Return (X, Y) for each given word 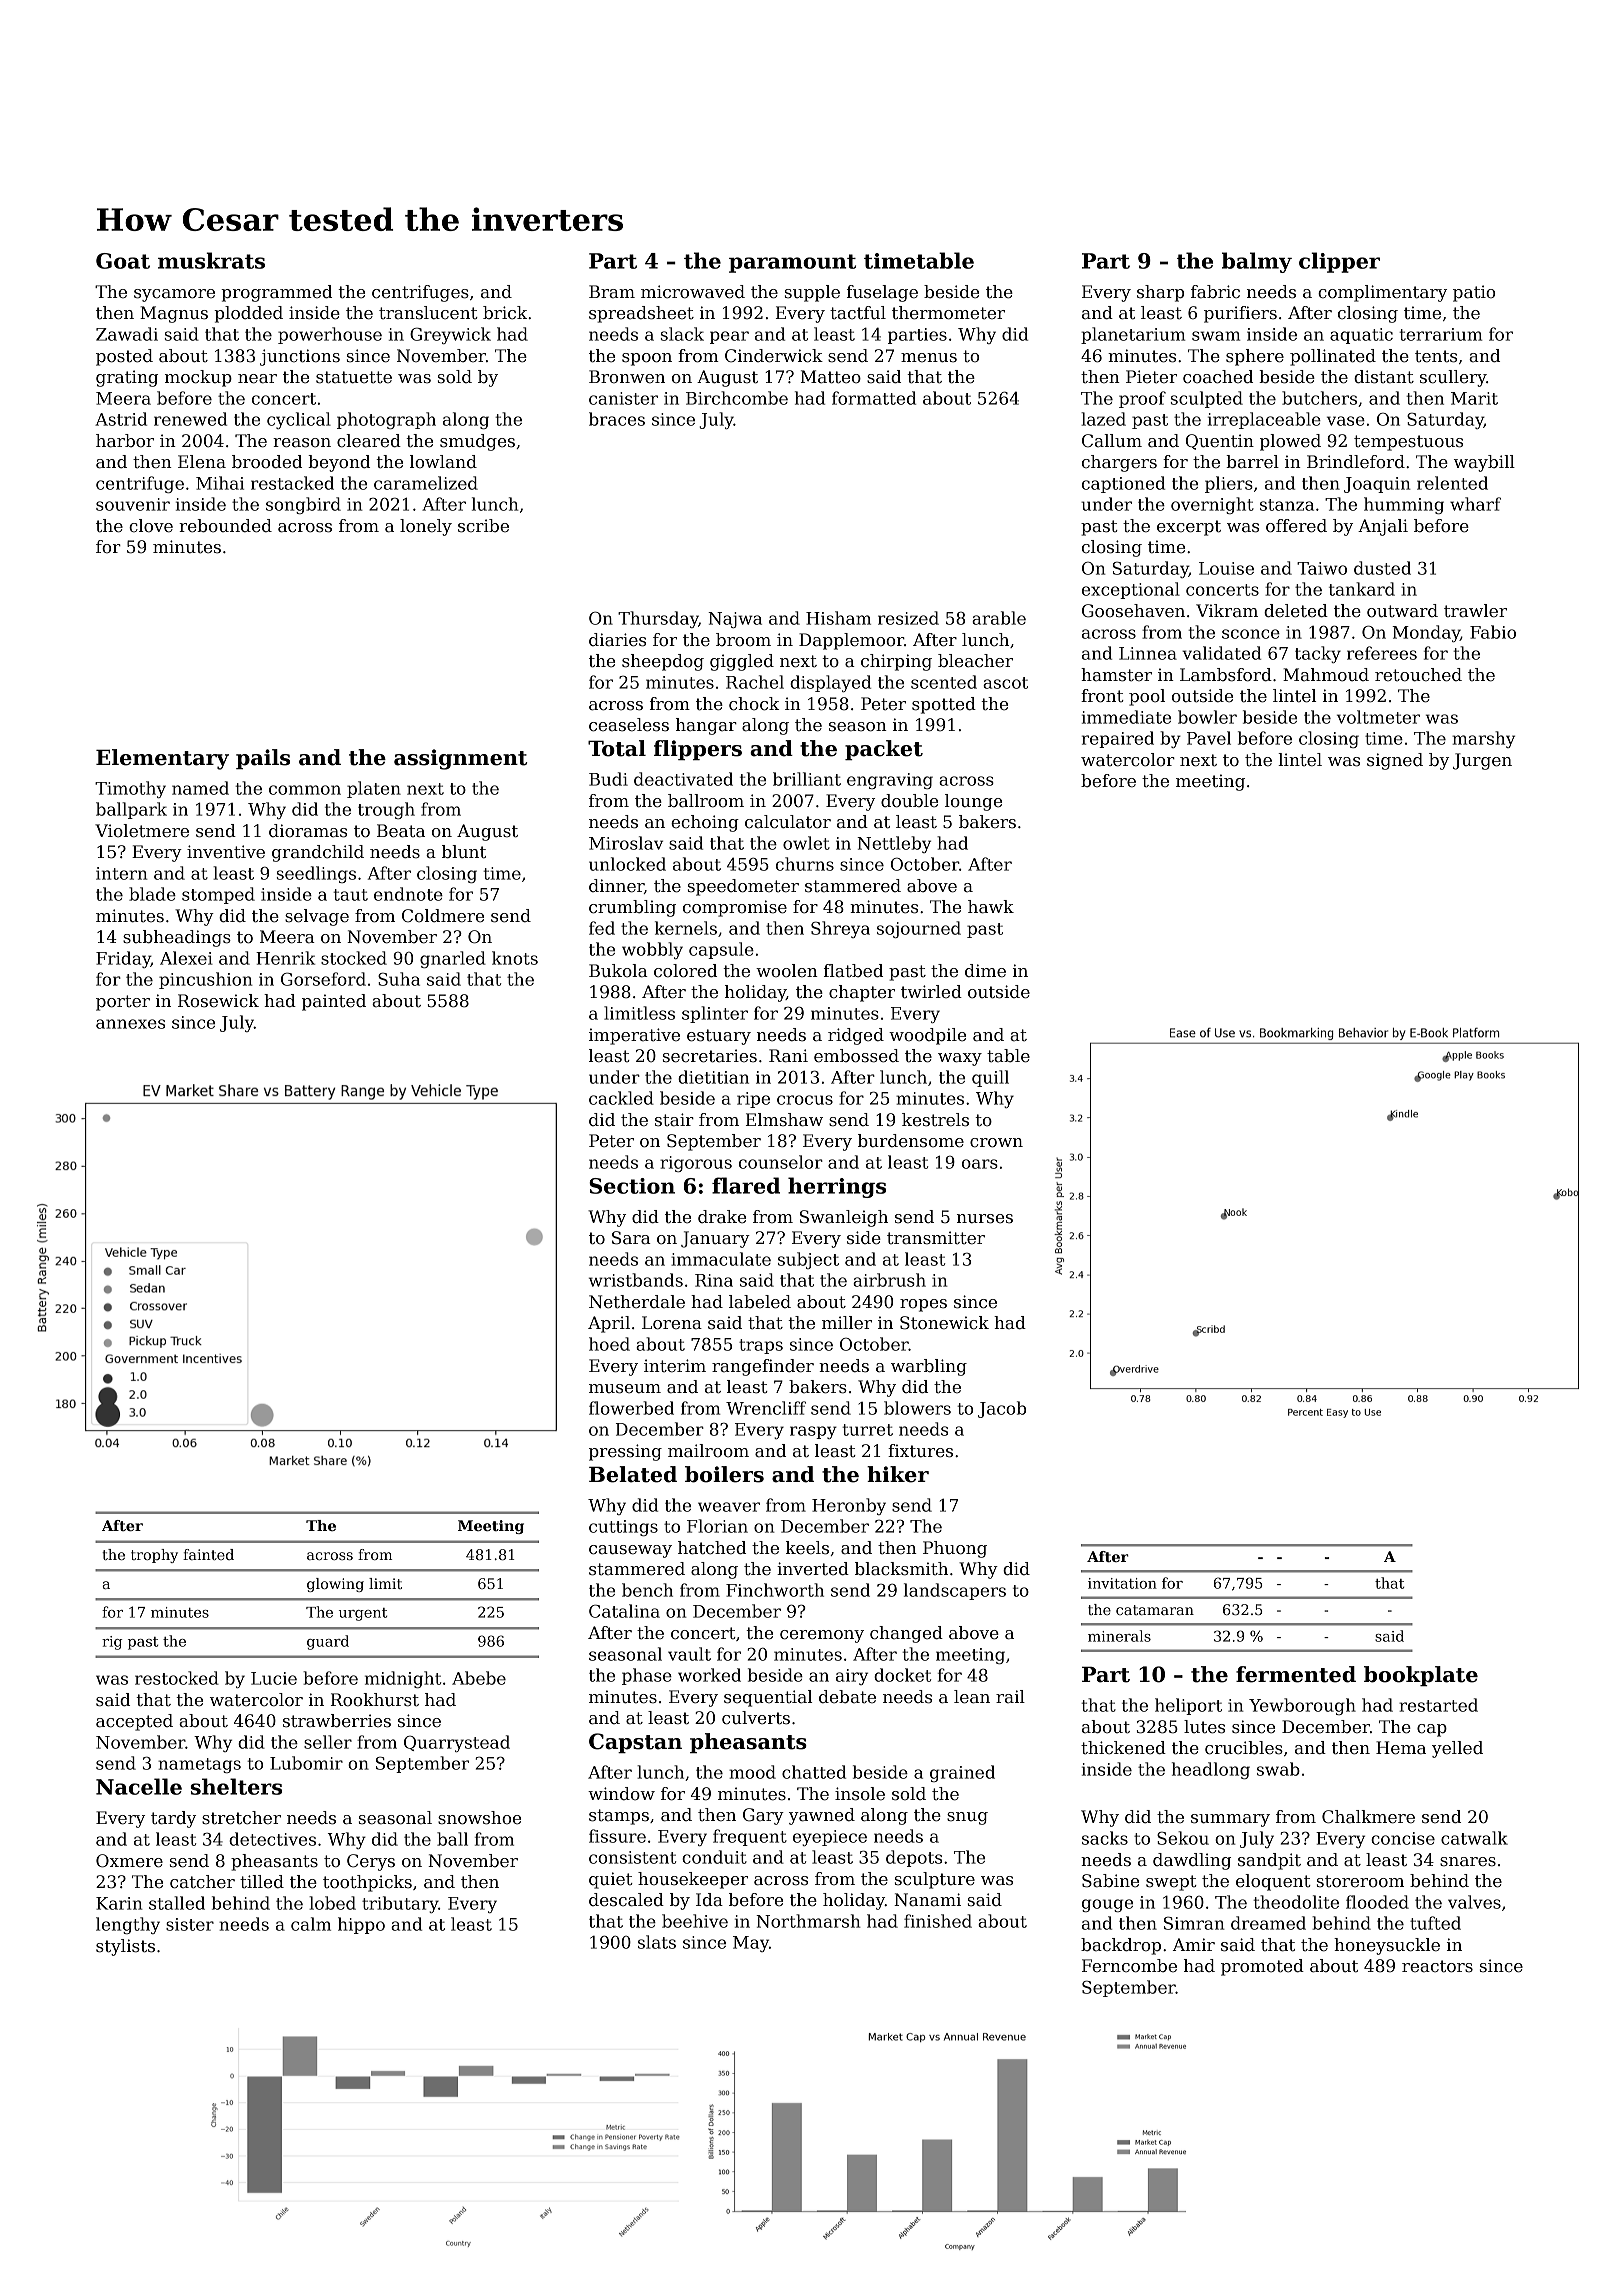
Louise (1226, 568)
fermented (1296, 1674)
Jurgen (1482, 761)
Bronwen (627, 377)
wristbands (636, 1280)
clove (151, 526)
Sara (631, 1238)
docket (902, 1675)
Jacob (1002, 1409)
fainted (208, 1554)
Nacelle (139, 1786)
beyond (339, 463)
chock (754, 704)
